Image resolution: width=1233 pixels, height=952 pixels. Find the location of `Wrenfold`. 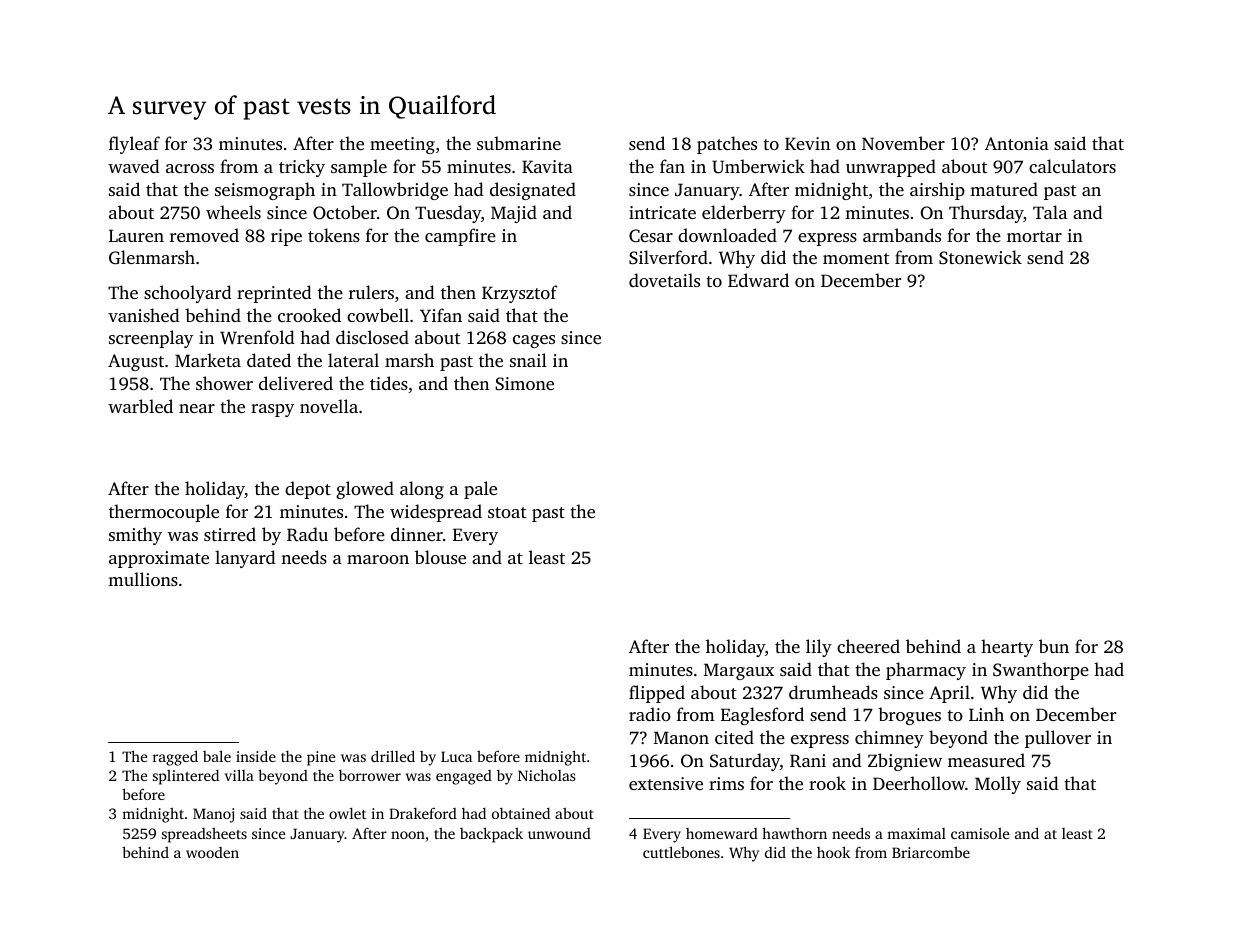

Wrenfold is located at coordinates (257, 337).
